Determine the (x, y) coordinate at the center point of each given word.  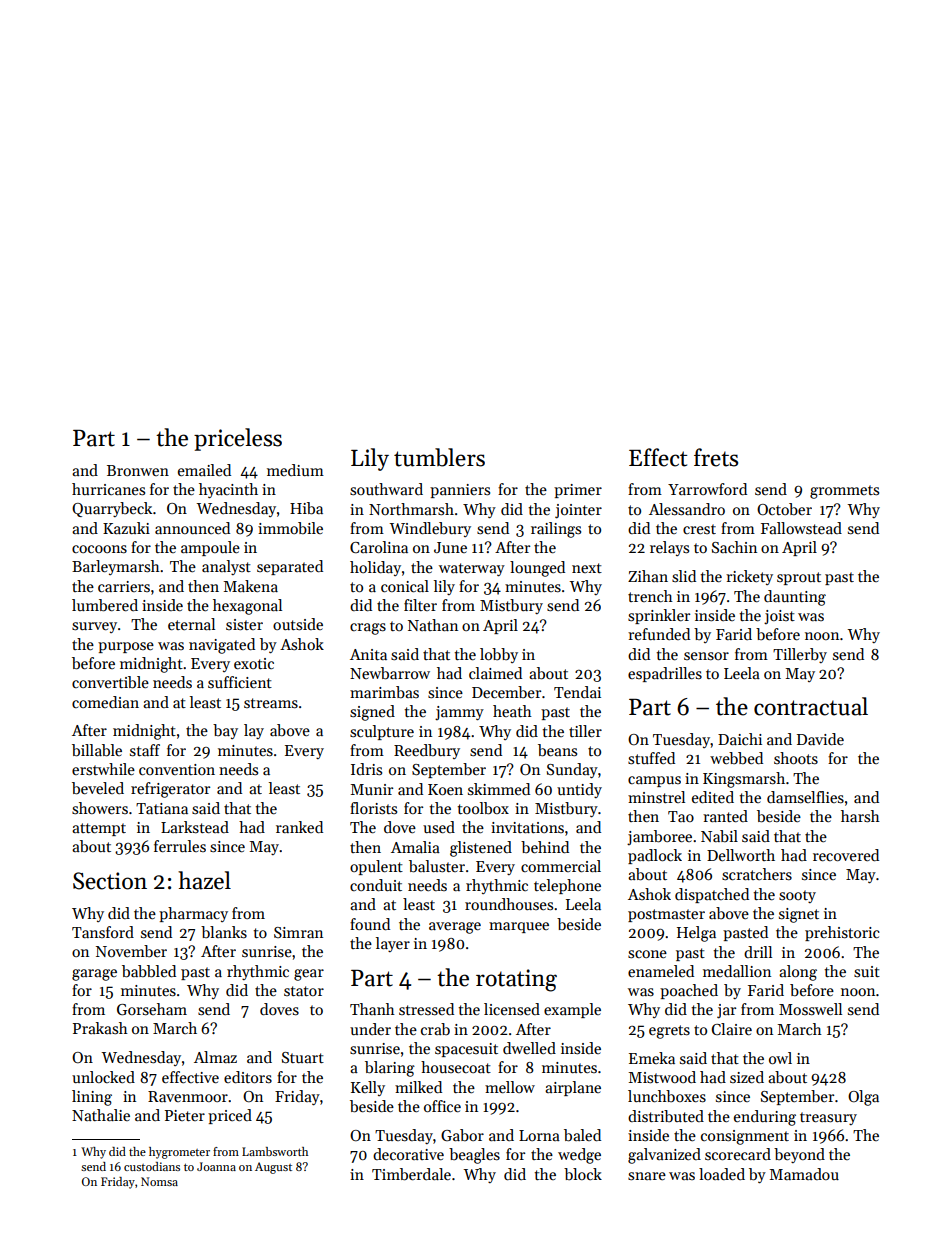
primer (578, 491)
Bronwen (138, 470)
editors (248, 1077)
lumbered (105, 605)
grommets (844, 492)
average (455, 928)
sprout (799, 578)
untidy (579, 790)
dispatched (712, 895)
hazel (204, 880)
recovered (846, 855)
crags (368, 629)
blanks (224, 932)
